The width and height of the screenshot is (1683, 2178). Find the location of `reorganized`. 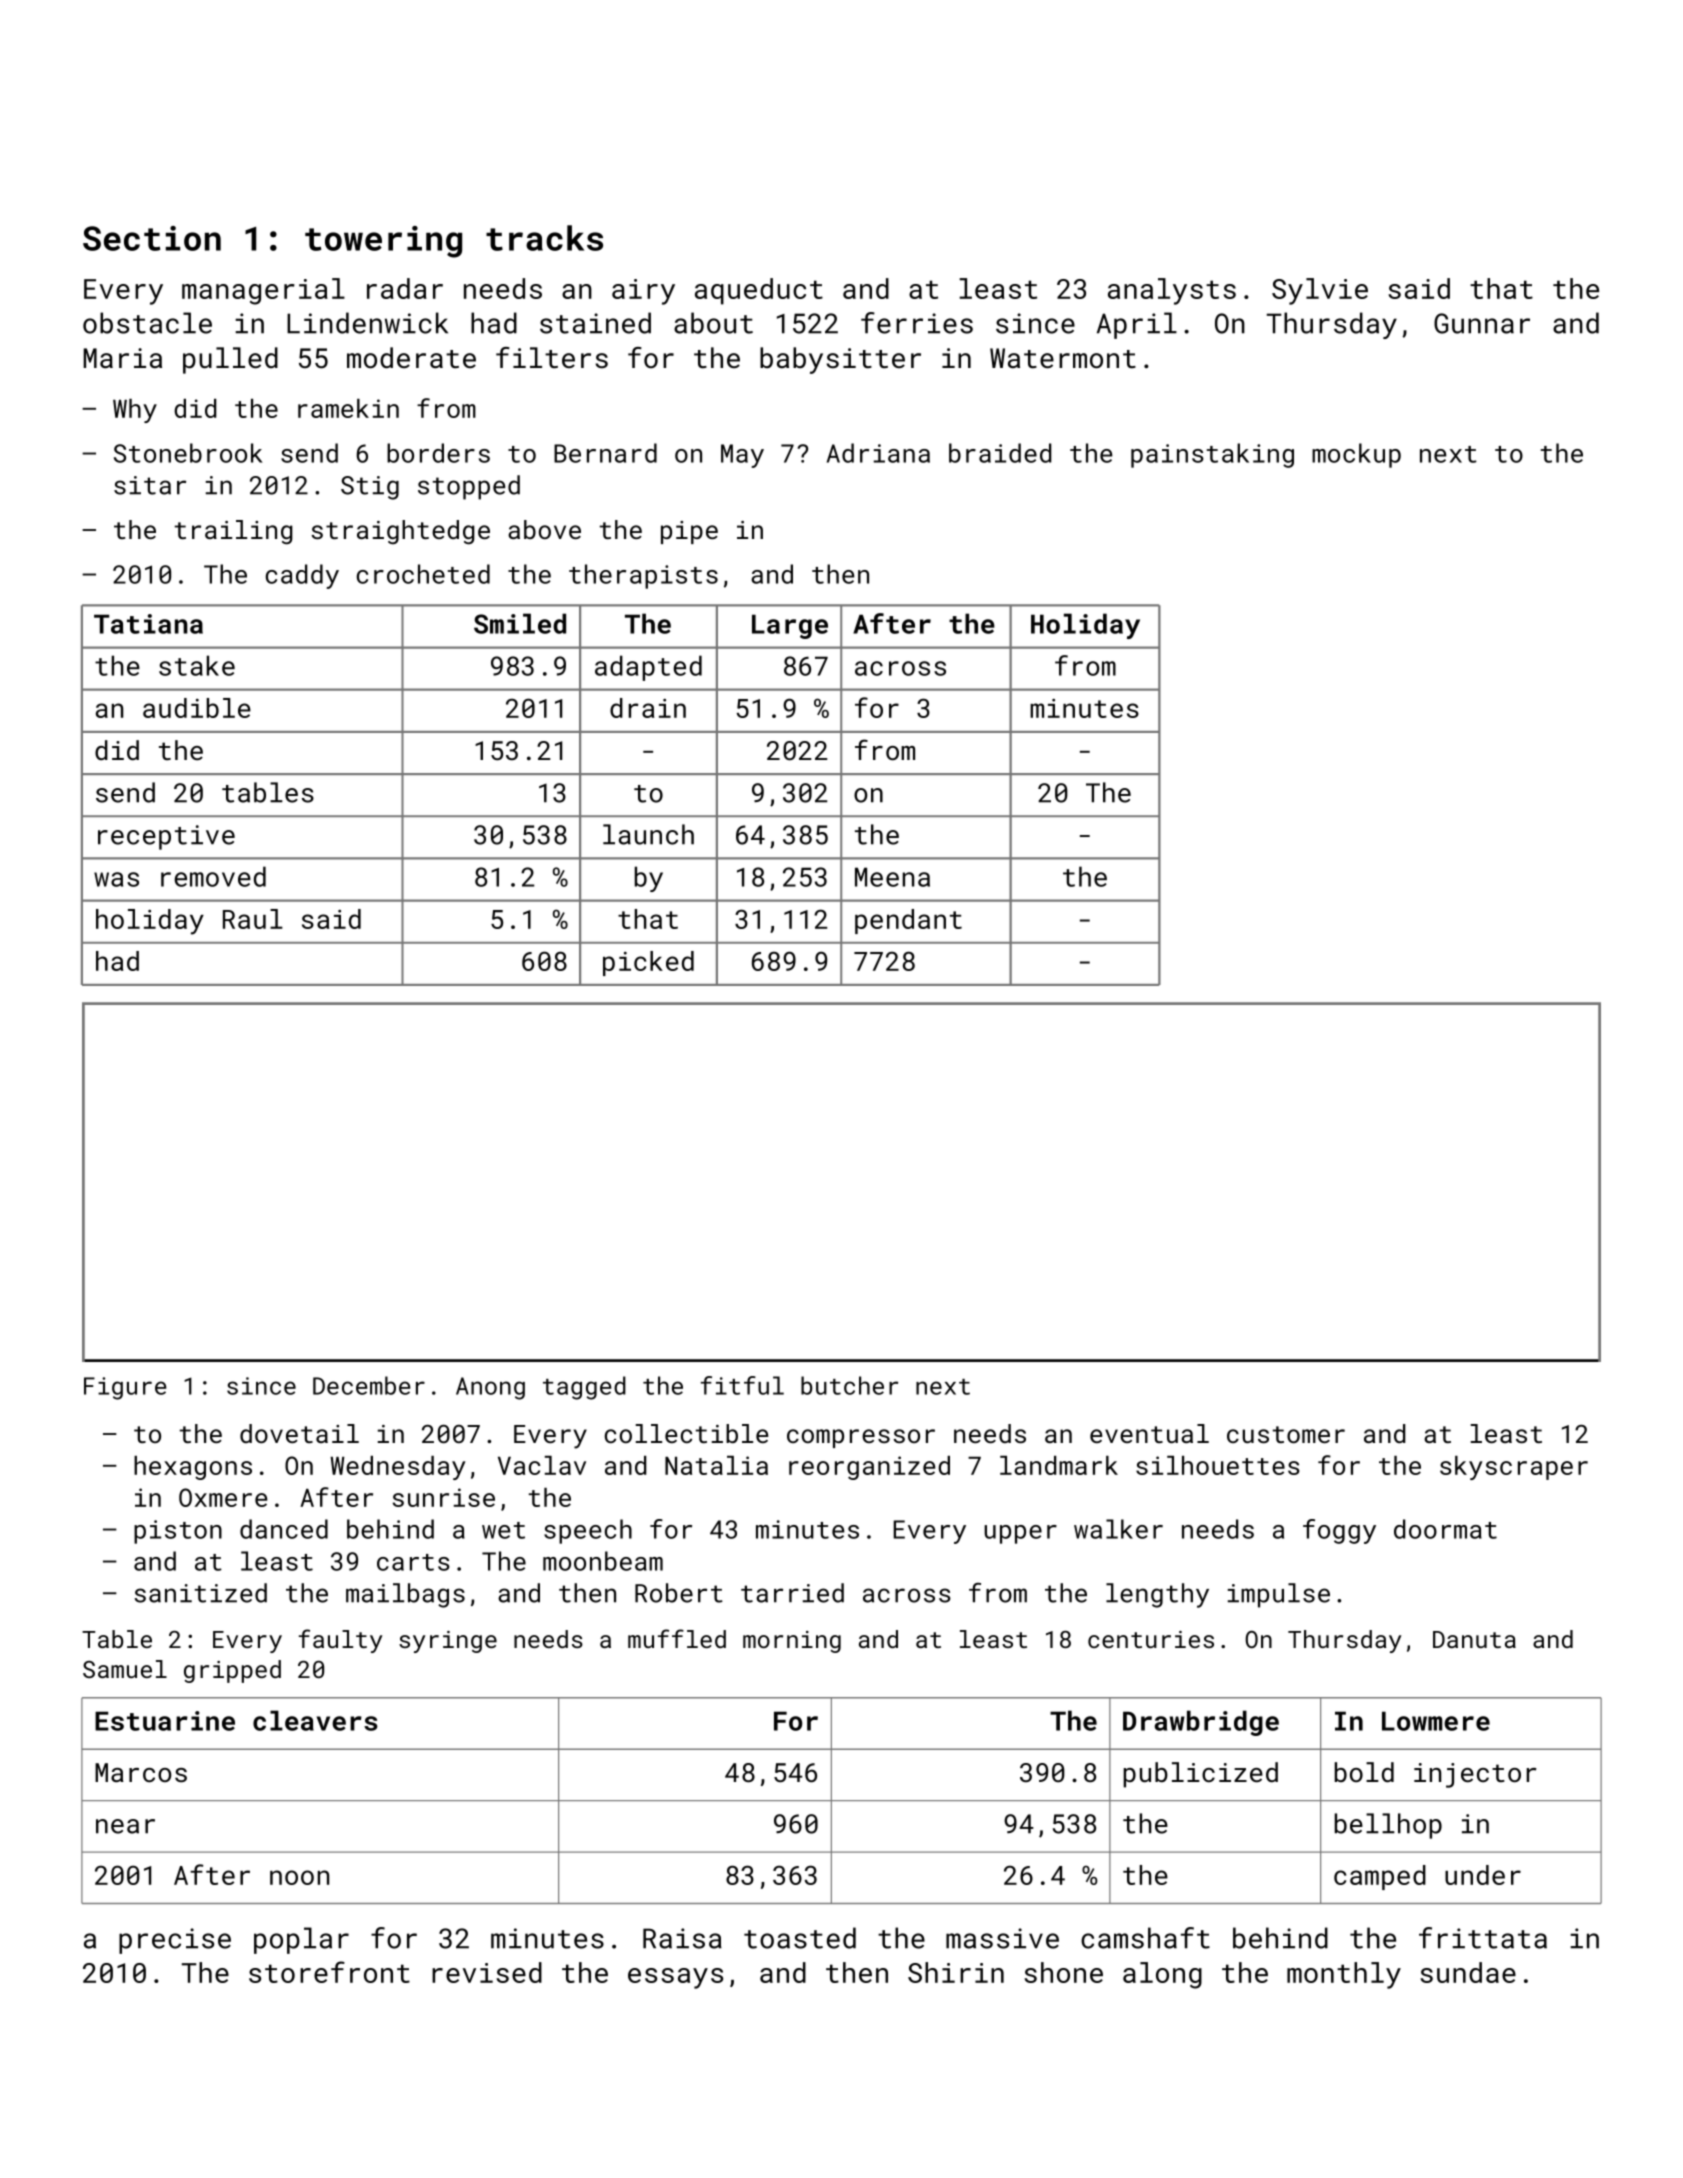

reorganized is located at coordinates (869, 1468).
